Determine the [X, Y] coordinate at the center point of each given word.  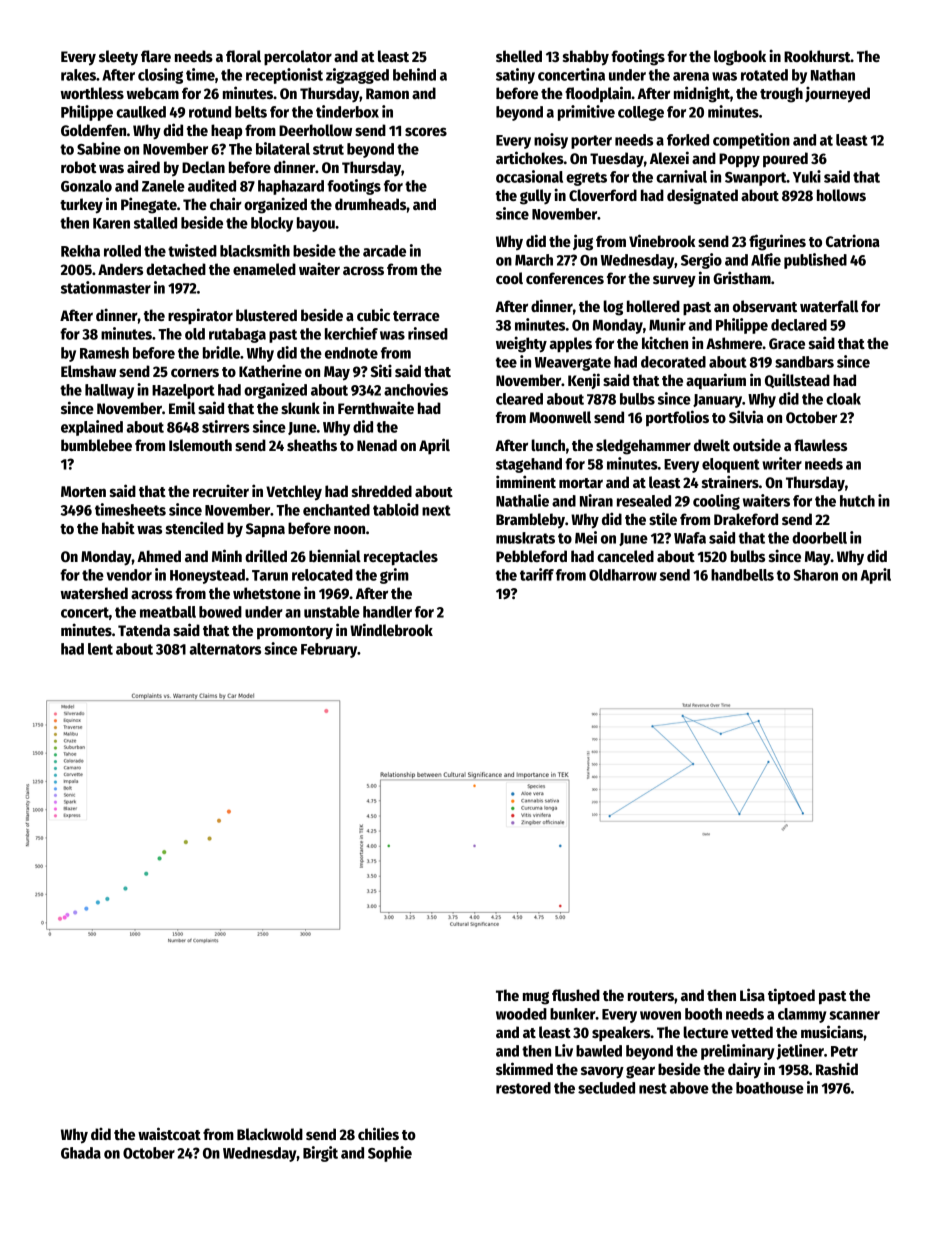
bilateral [283, 148]
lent [100, 649]
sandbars [804, 362]
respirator [200, 316]
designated [702, 196]
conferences [565, 278]
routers [651, 996]
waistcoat [169, 1133]
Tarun [270, 575]
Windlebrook [391, 629]
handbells [742, 575]
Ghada [81, 1153]
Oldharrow [623, 575]
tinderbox [347, 111]
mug [536, 998]
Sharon [816, 575]
